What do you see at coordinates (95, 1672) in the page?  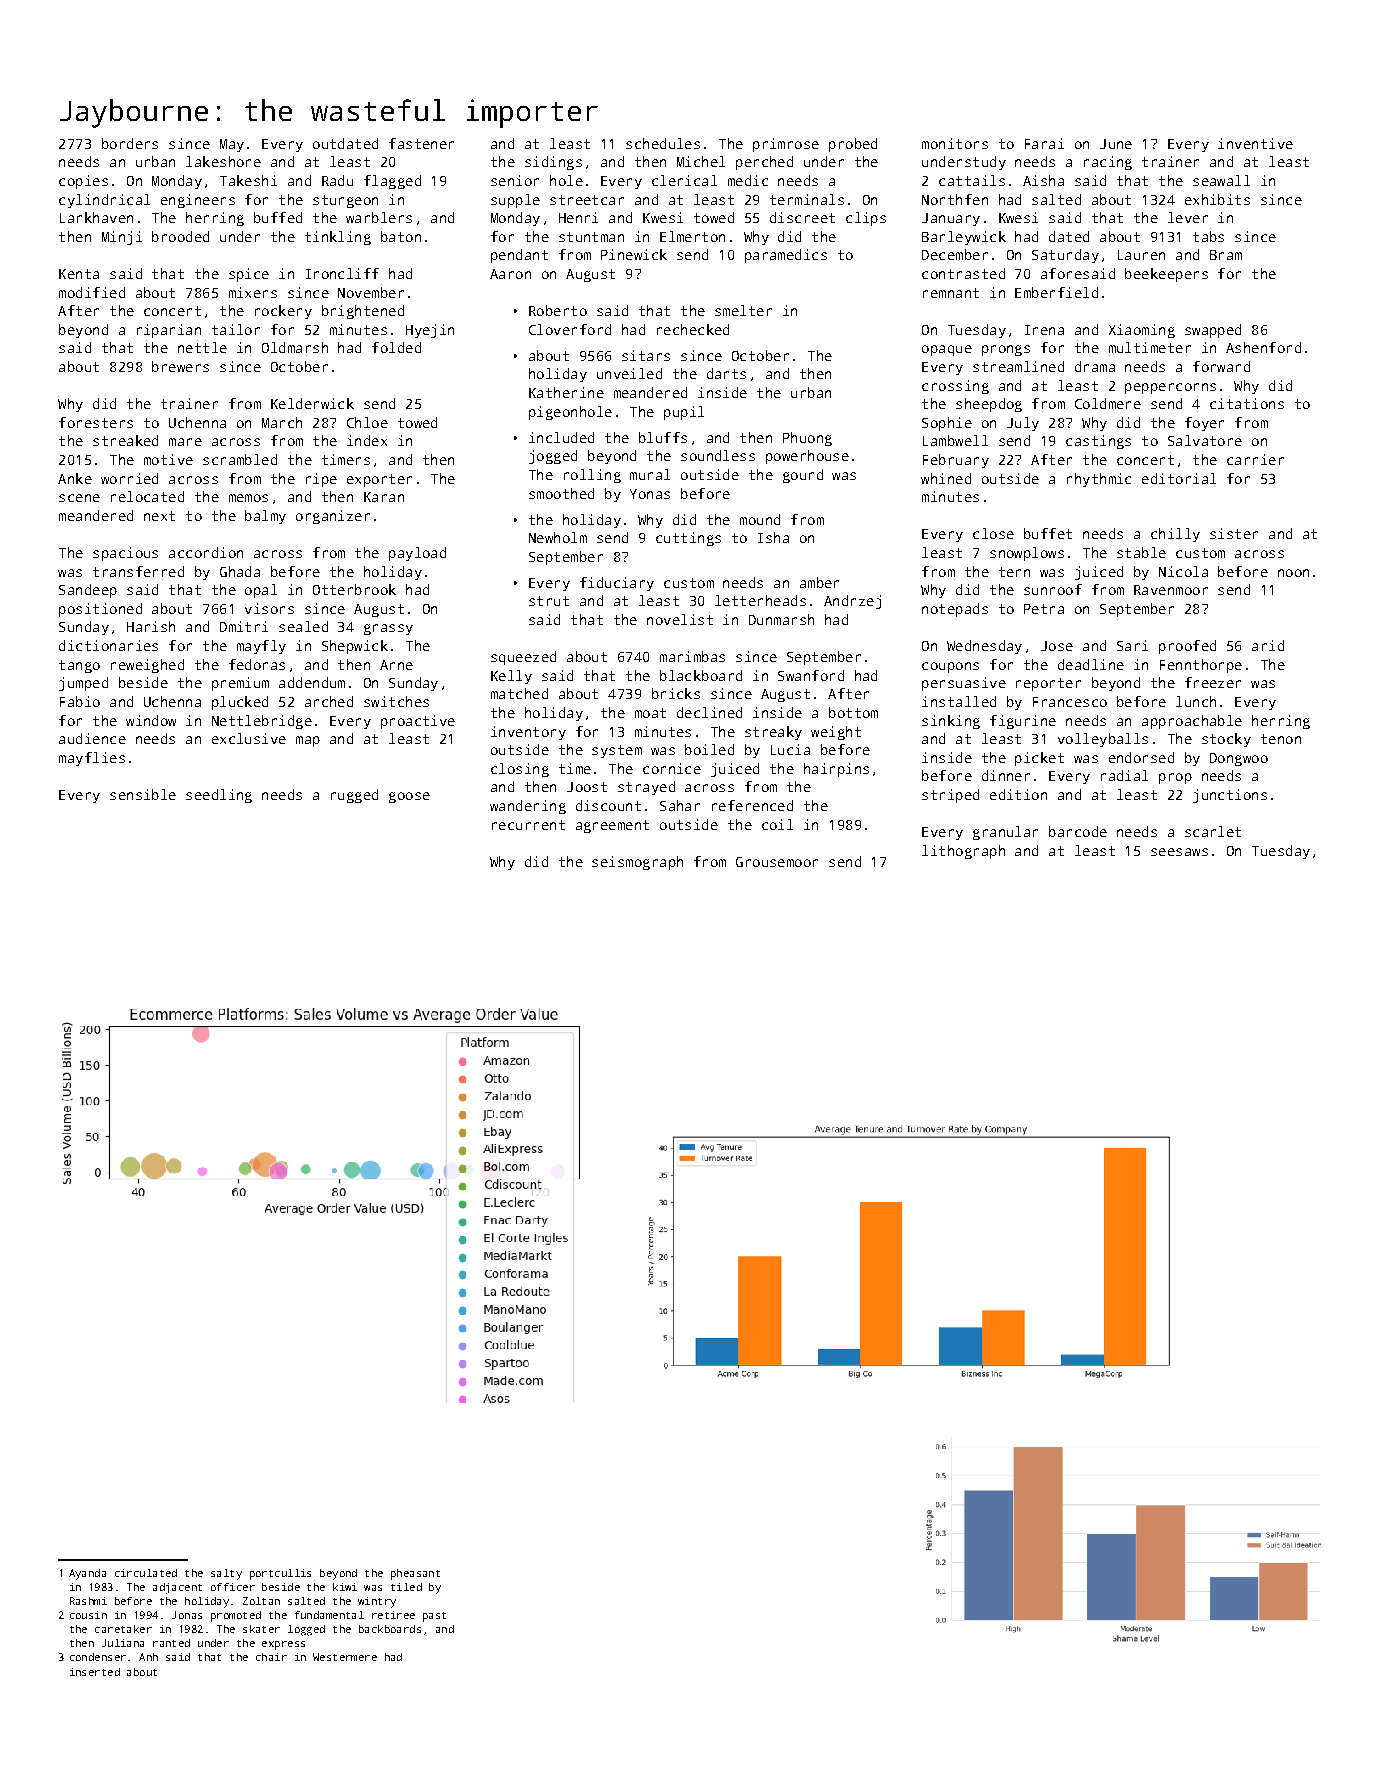 I see `inserted` at bounding box center [95, 1672].
